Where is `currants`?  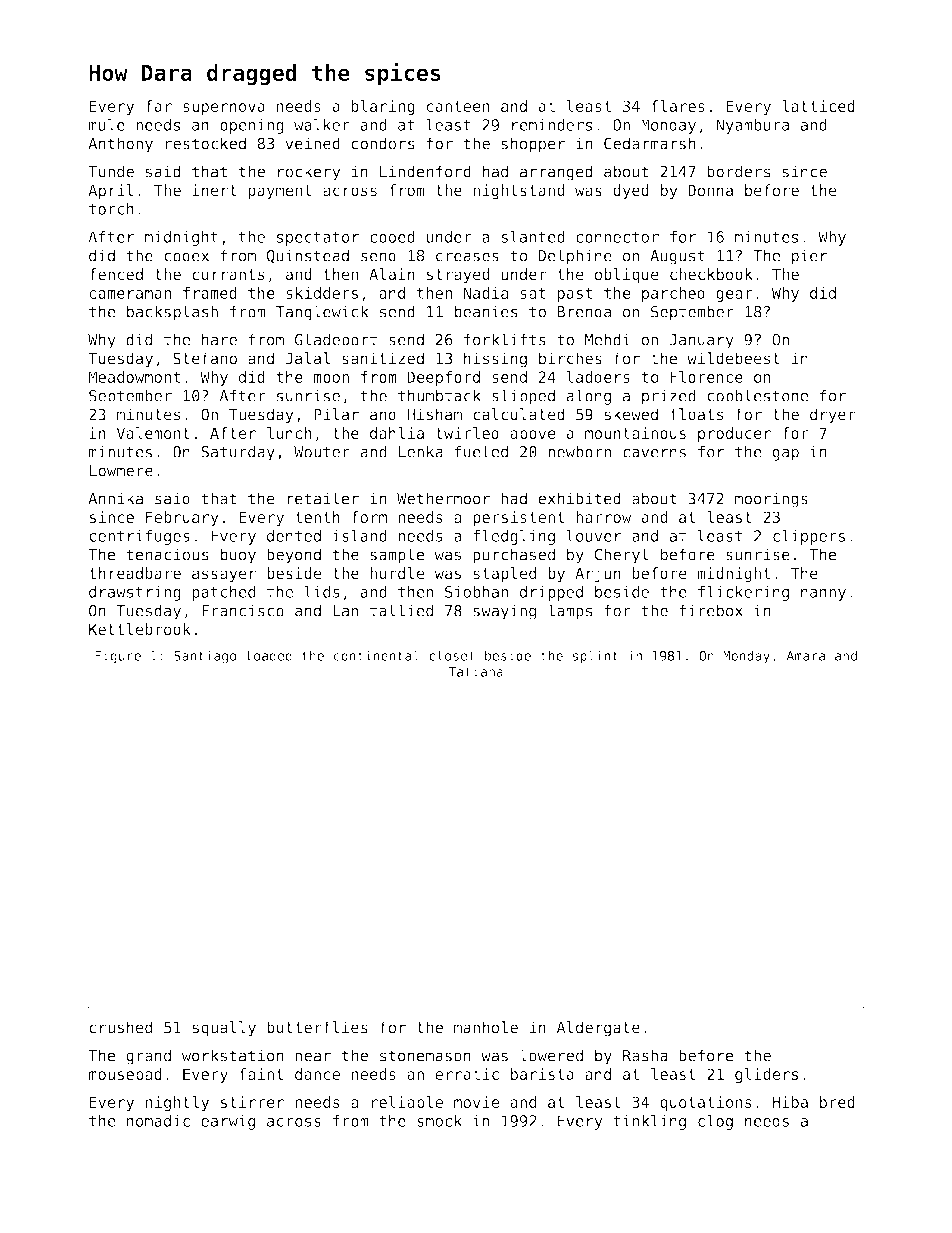 currants is located at coordinates (228, 274).
